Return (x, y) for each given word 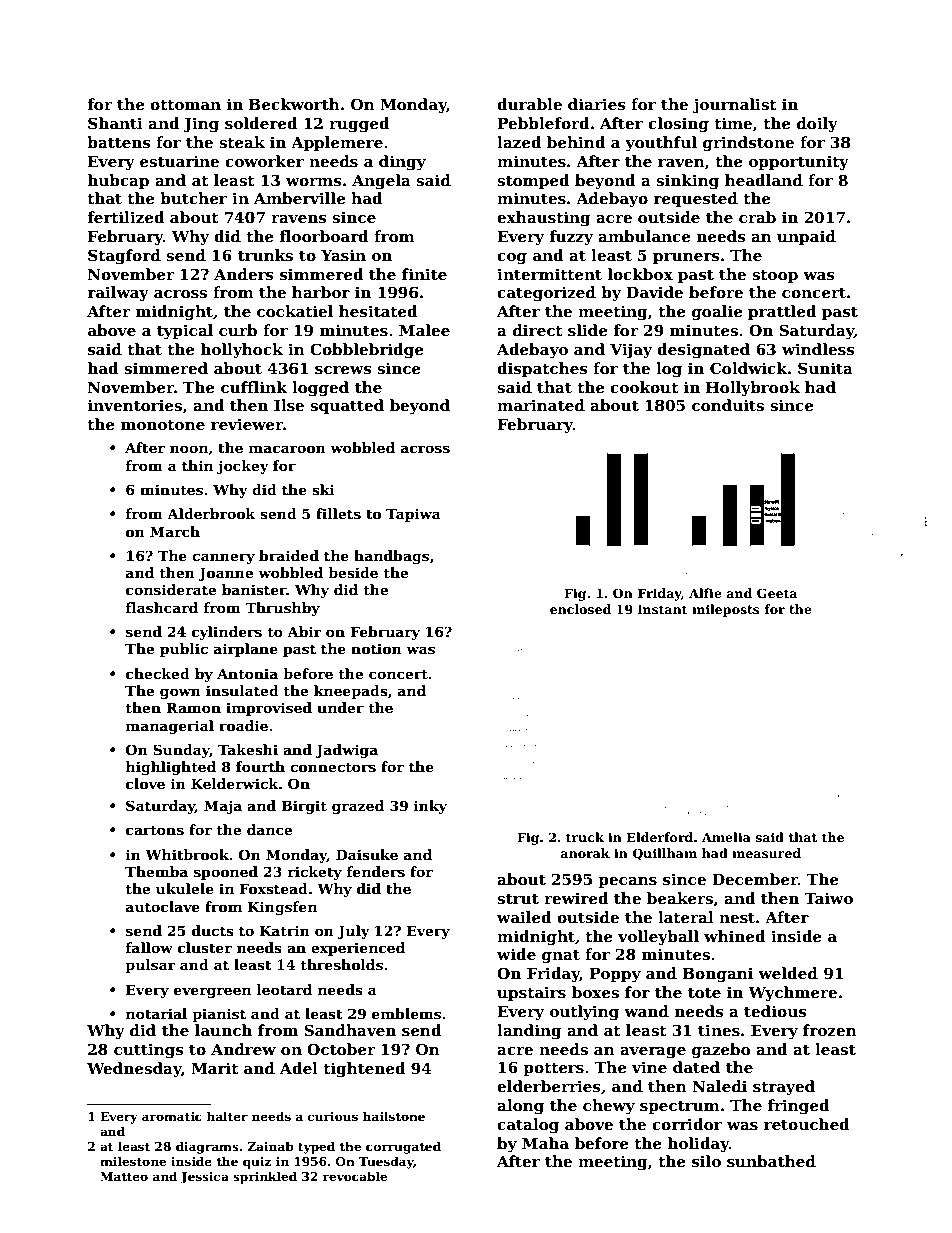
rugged (359, 125)
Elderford (660, 837)
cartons (155, 830)
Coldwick (749, 368)
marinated (541, 405)
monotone (163, 425)
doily (817, 125)
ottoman (185, 105)
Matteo (124, 1176)
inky (430, 807)
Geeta (777, 593)
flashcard (162, 607)
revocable (355, 1176)
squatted (347, 406)
